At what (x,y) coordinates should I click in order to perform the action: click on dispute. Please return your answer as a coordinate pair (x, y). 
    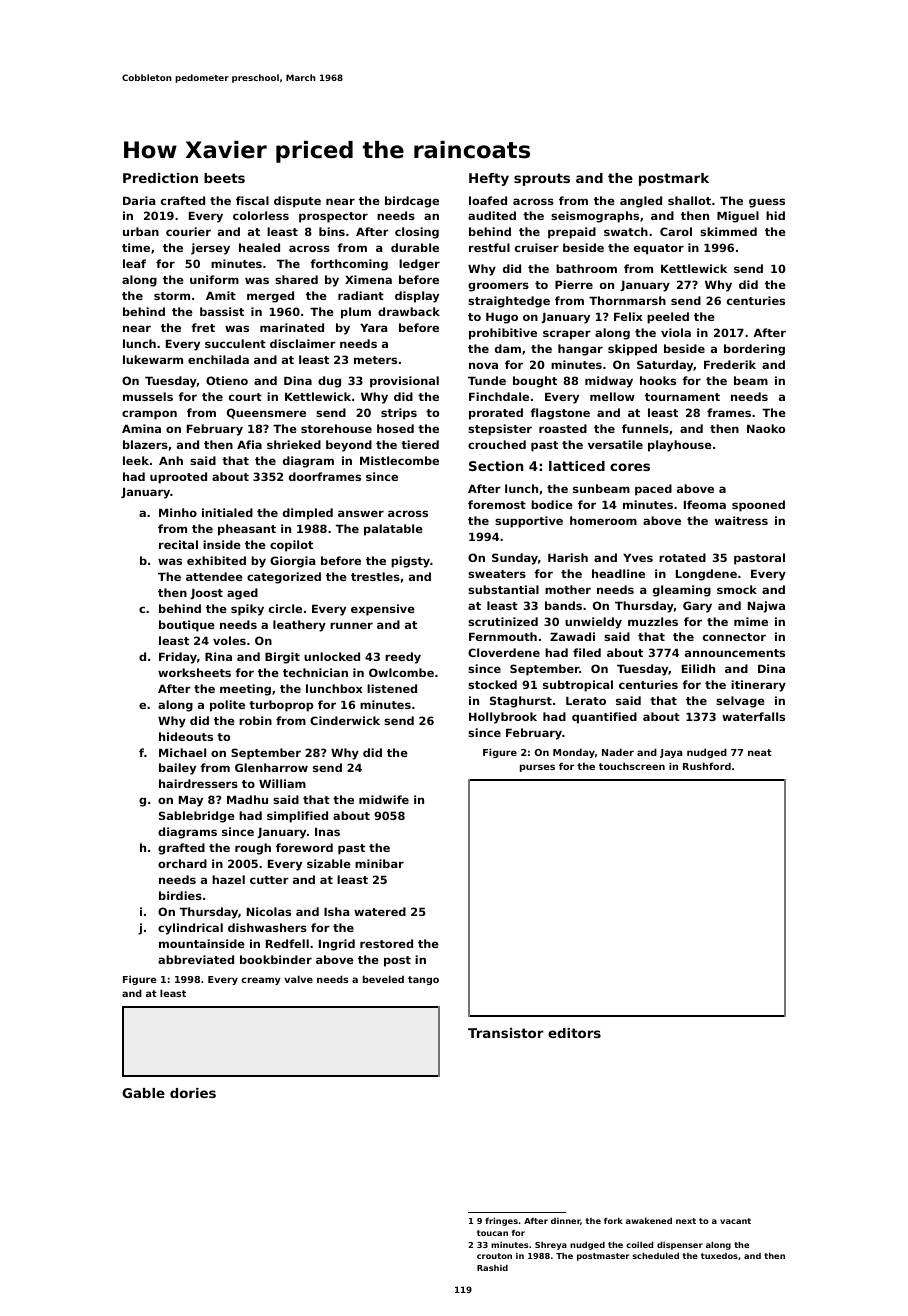
    Looking at the image, I should click on (297, 202).
